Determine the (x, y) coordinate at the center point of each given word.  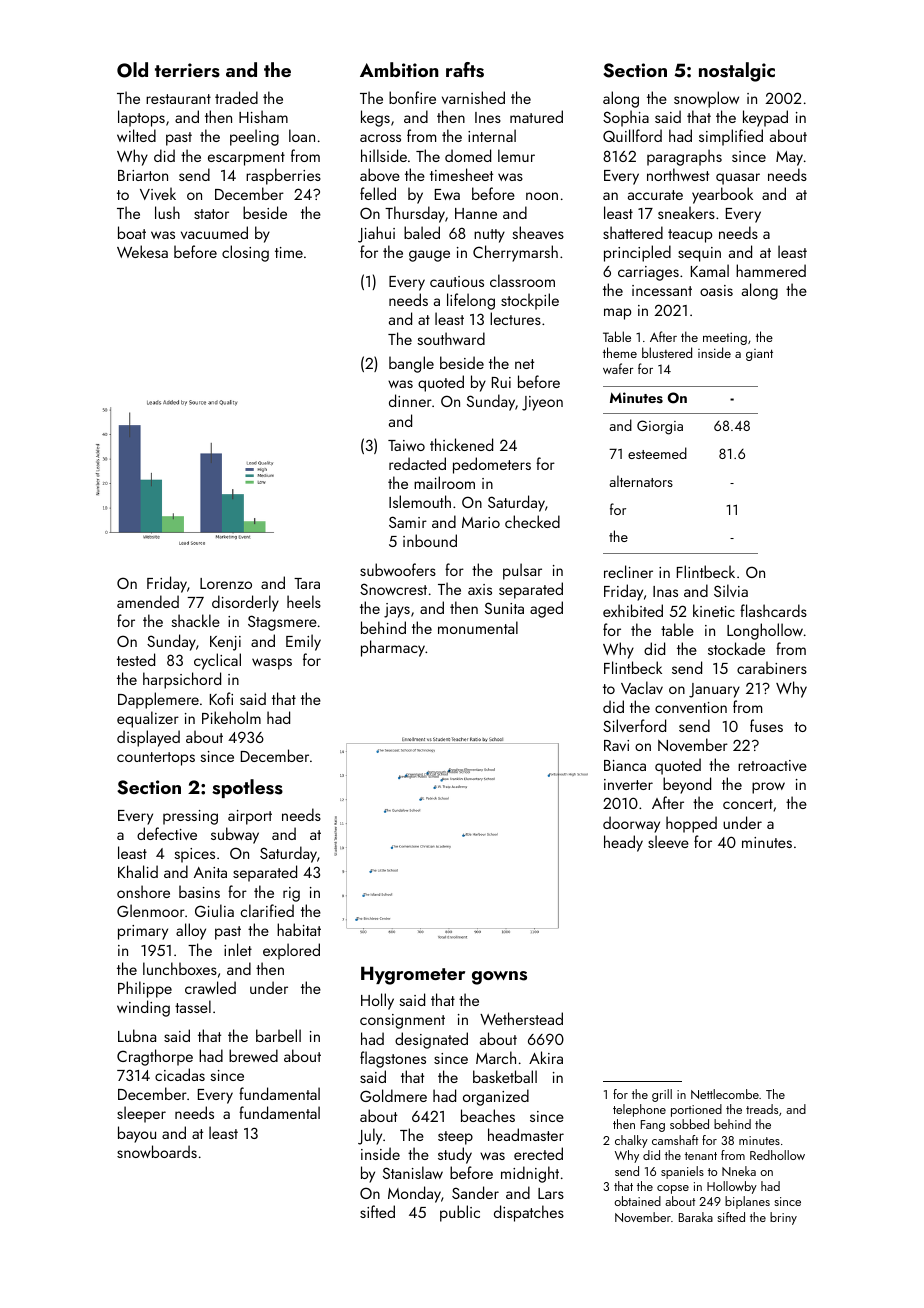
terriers (187, 70)
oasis (716, 290)
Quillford (632, 135)
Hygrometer (413, 975)
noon (542, 196)
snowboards (157, 1151)
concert (748, 804)
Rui (501, 382)
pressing (190, 817)
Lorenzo (226, 583)
